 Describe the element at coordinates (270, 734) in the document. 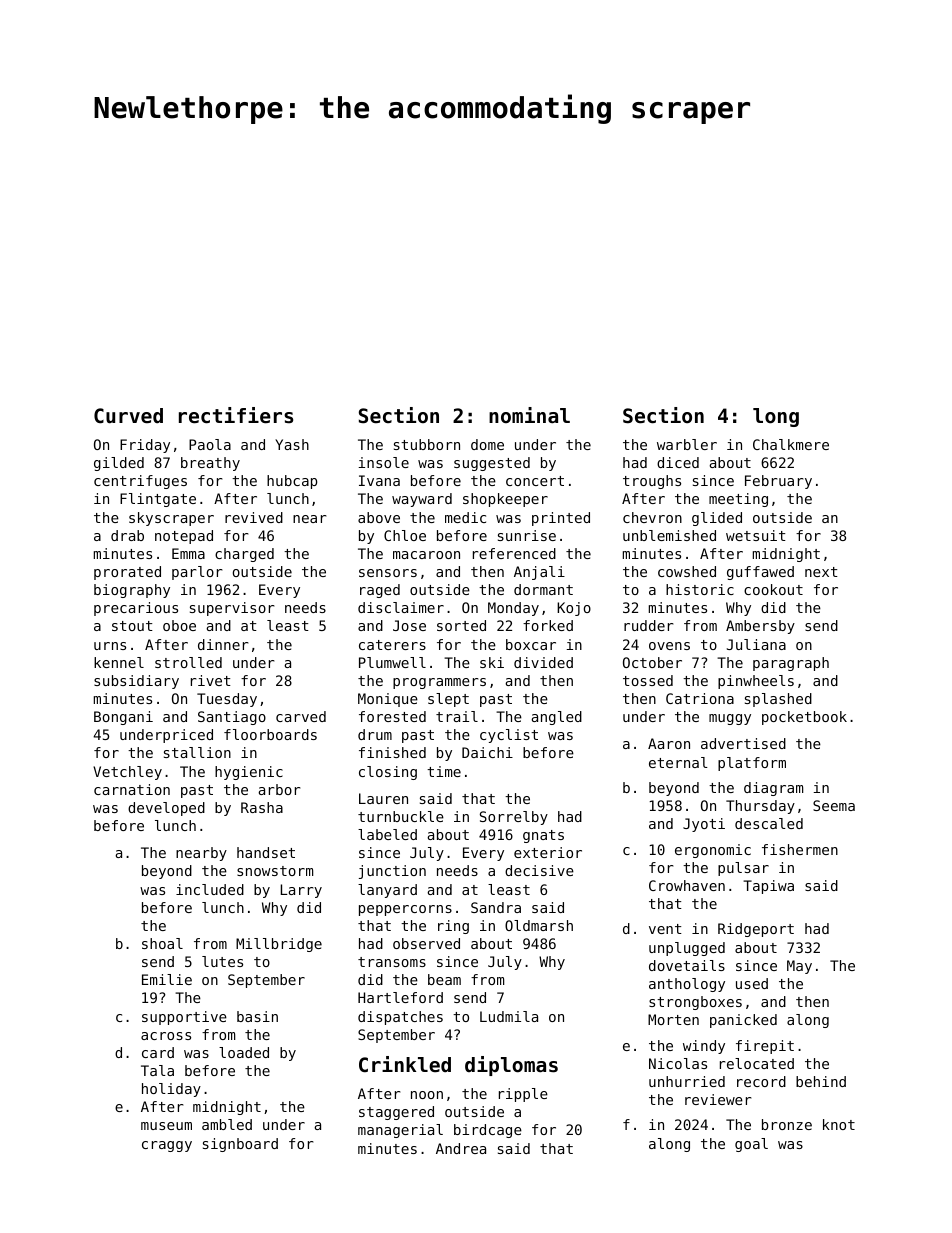

I see `floorboards` at that location.
